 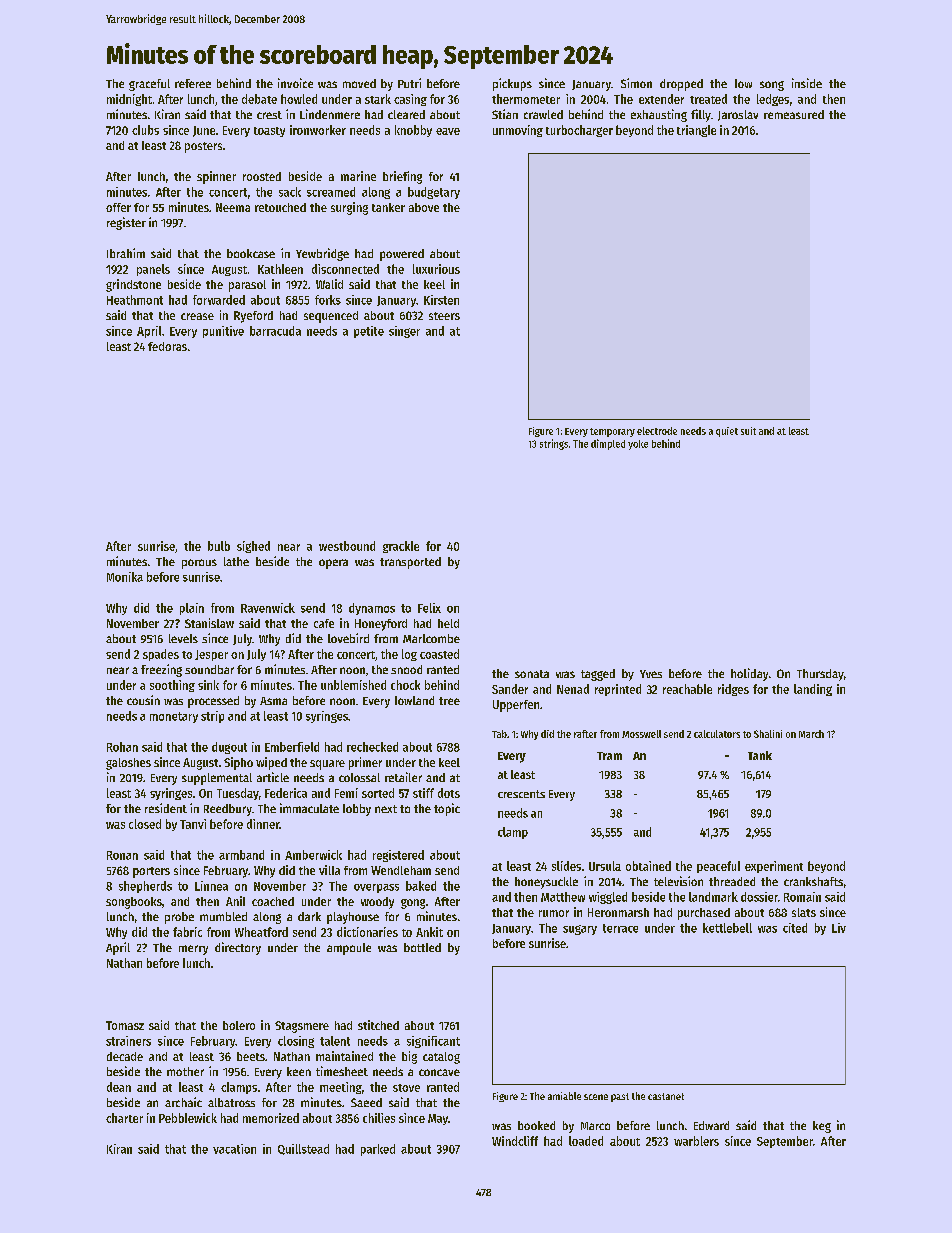 I want to click on warblers, so click(x=696, y=1141).
